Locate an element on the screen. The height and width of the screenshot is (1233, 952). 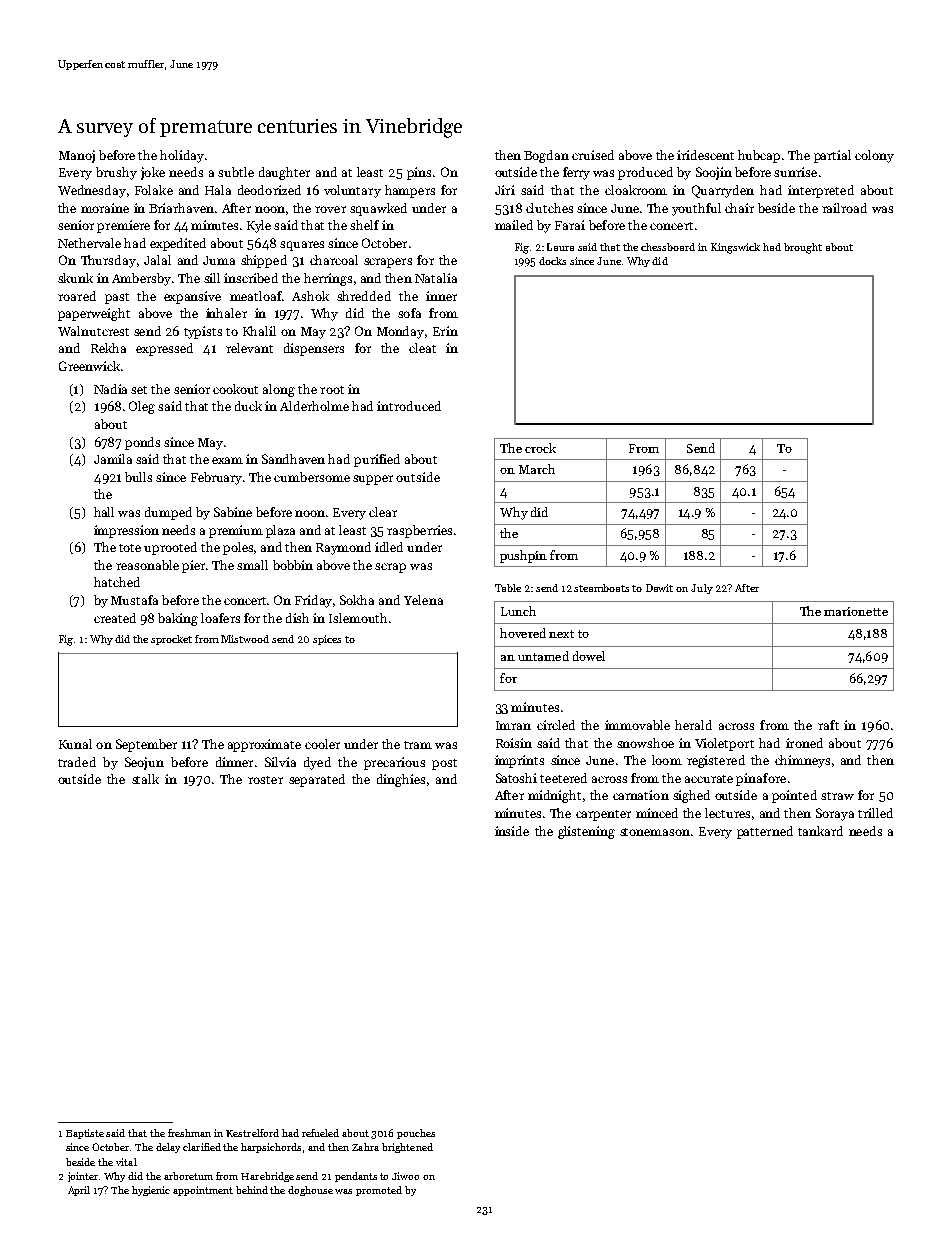
Harebridge is located at coordinates (267, 1177).
